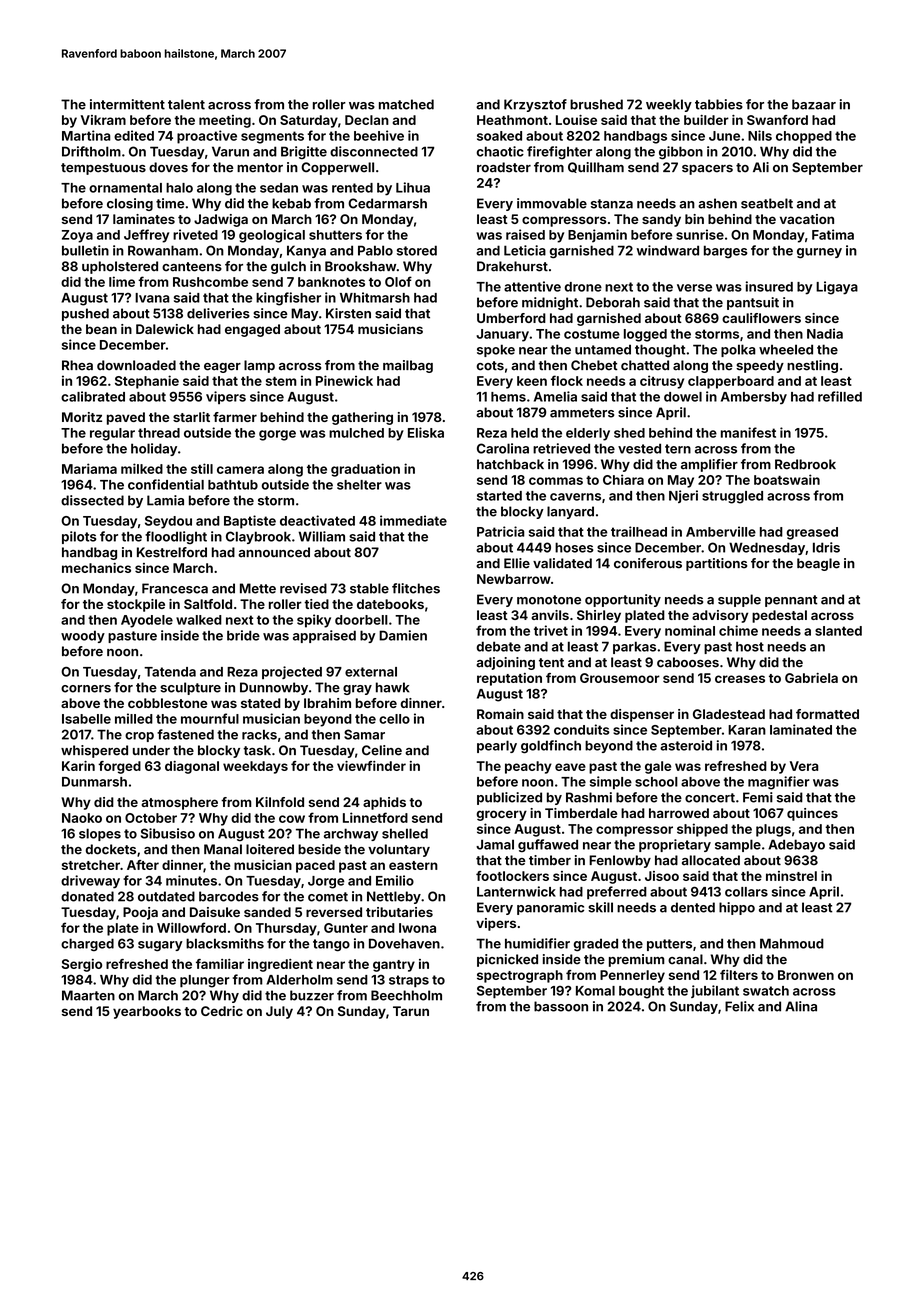 This document has height=1308, width=924. Describe the element at coordinates (806, 975) in the document. I see `Bronwen` at that location.
